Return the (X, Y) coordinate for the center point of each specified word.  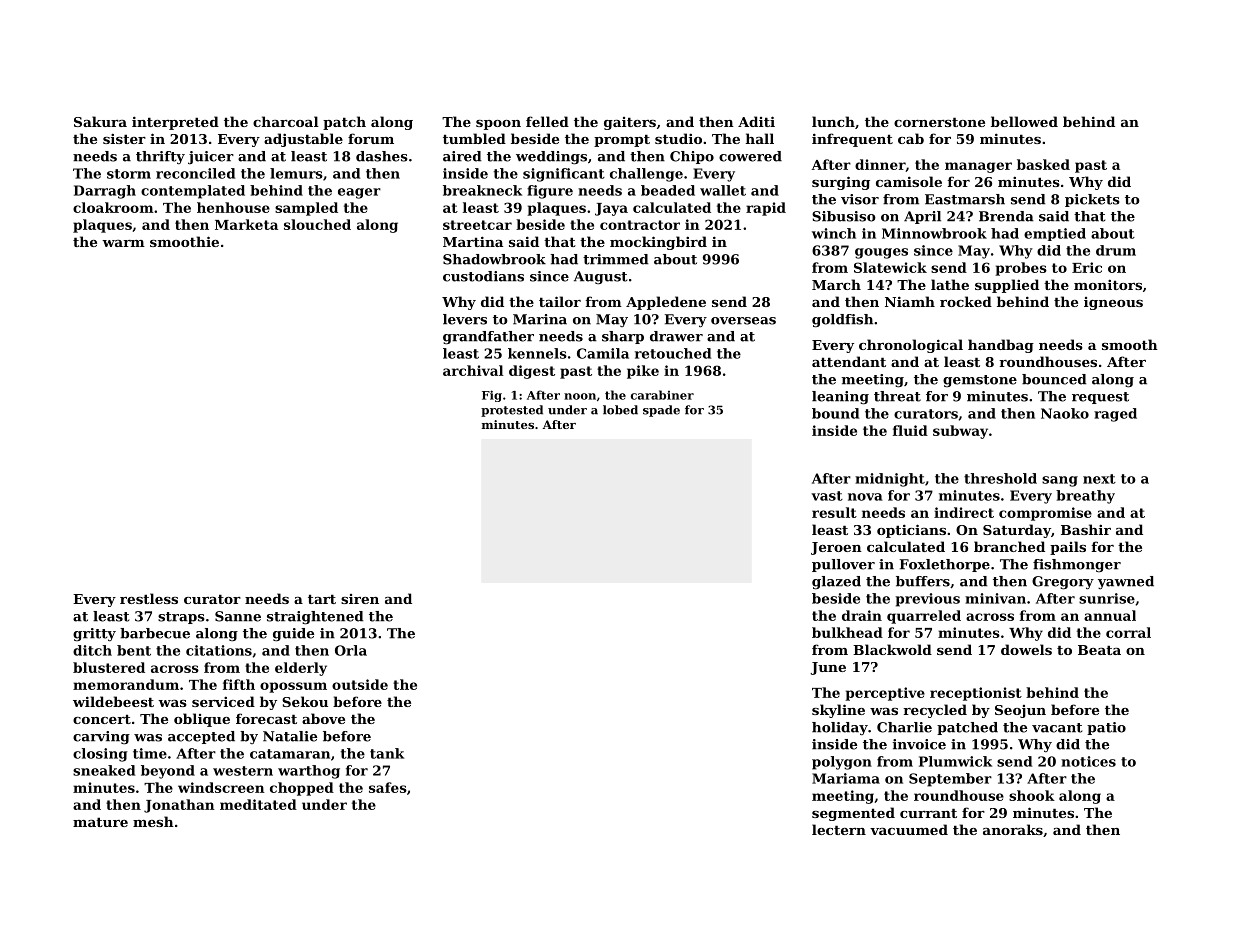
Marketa (246, 224)
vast (827, 496)
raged (1115, 415)
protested (512, 411)
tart (322, 599)
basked (1043, 164)
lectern (839, 829)
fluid (910, 430)
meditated (258, 804)
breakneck (482, 190)
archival (473, 370)
